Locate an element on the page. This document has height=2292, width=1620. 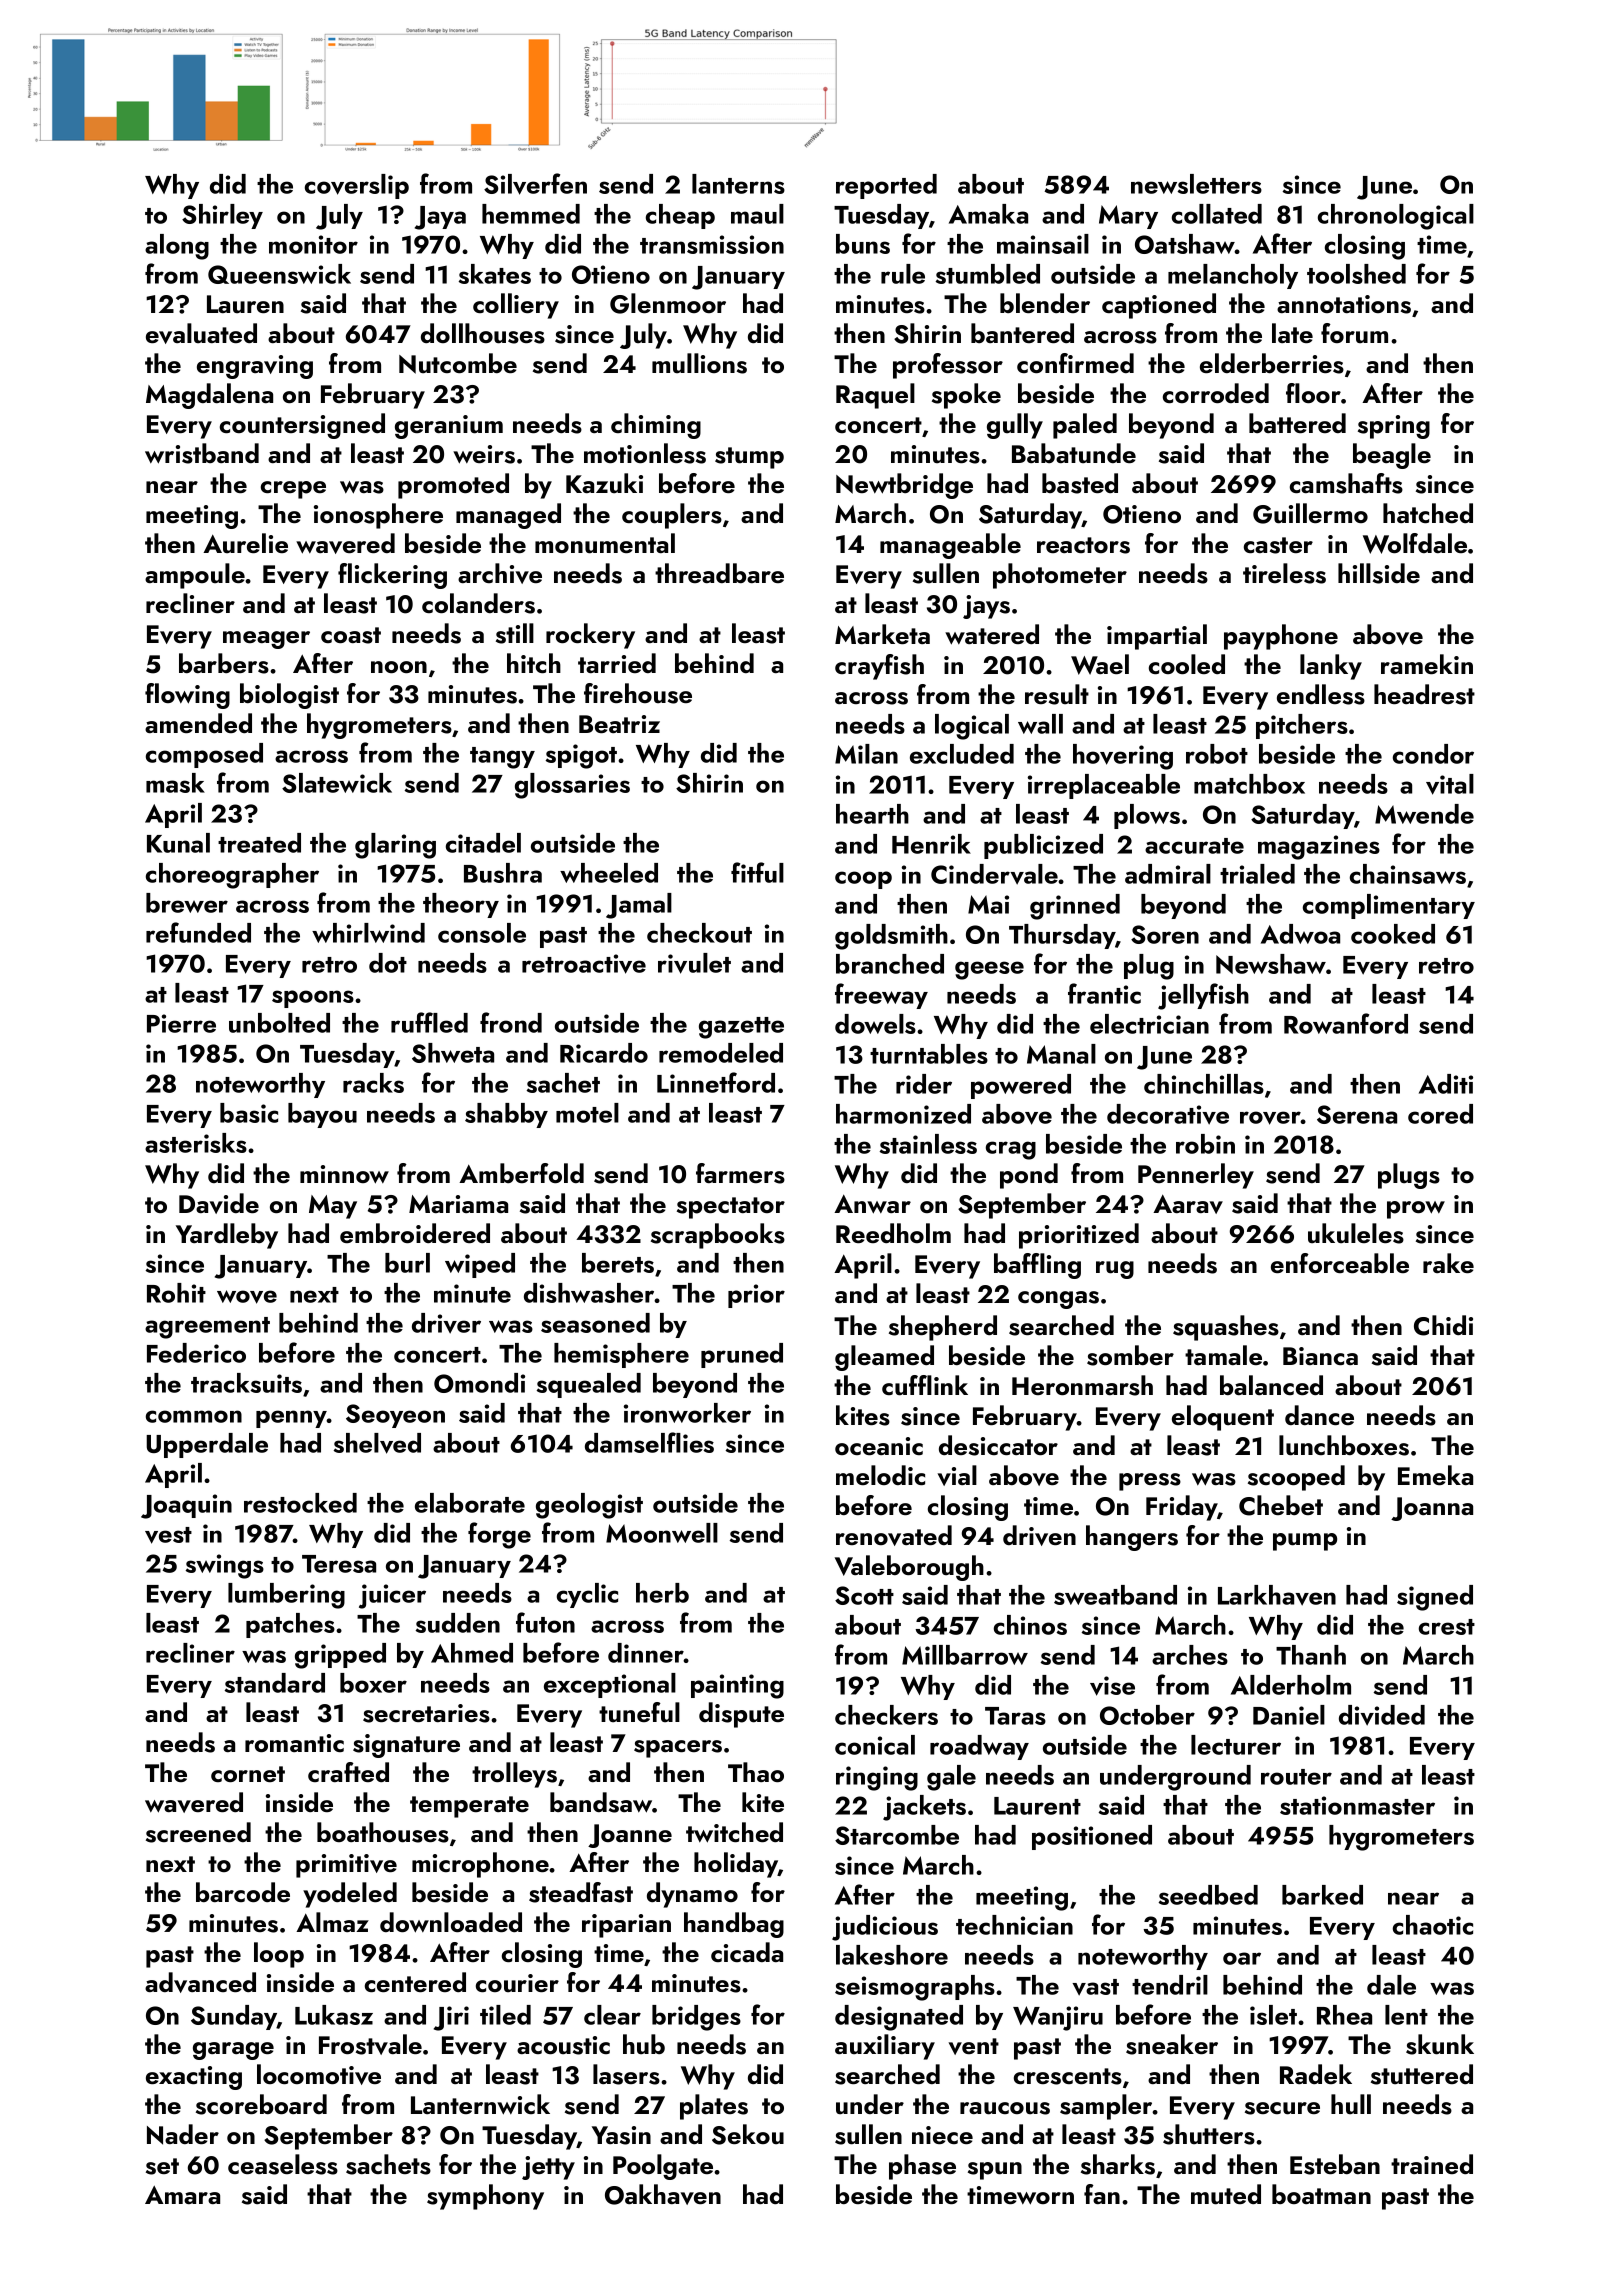
rivulet is located at coordinates (694, 963).
